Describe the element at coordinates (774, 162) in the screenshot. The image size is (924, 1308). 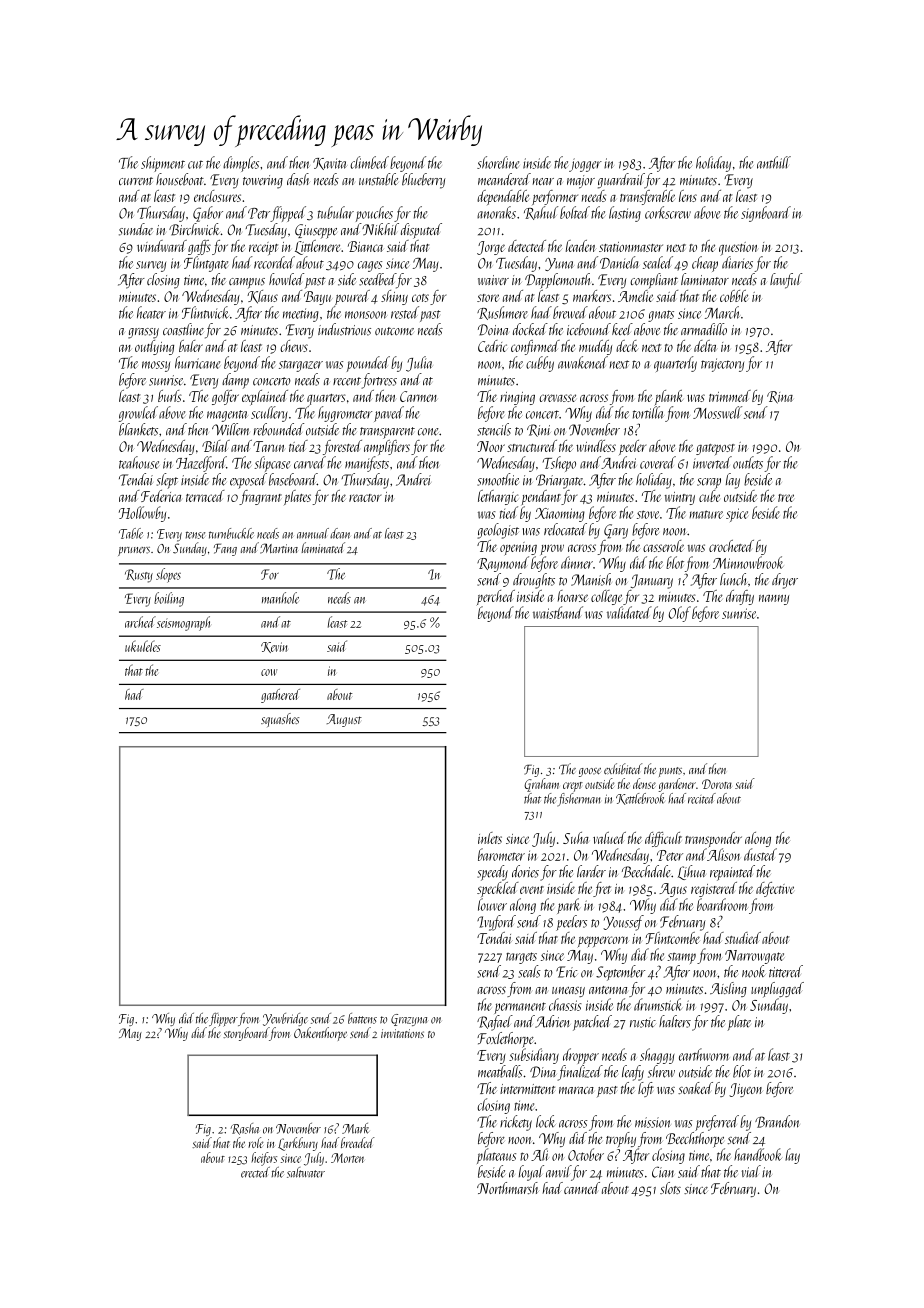
I see `anthill` at that location.
